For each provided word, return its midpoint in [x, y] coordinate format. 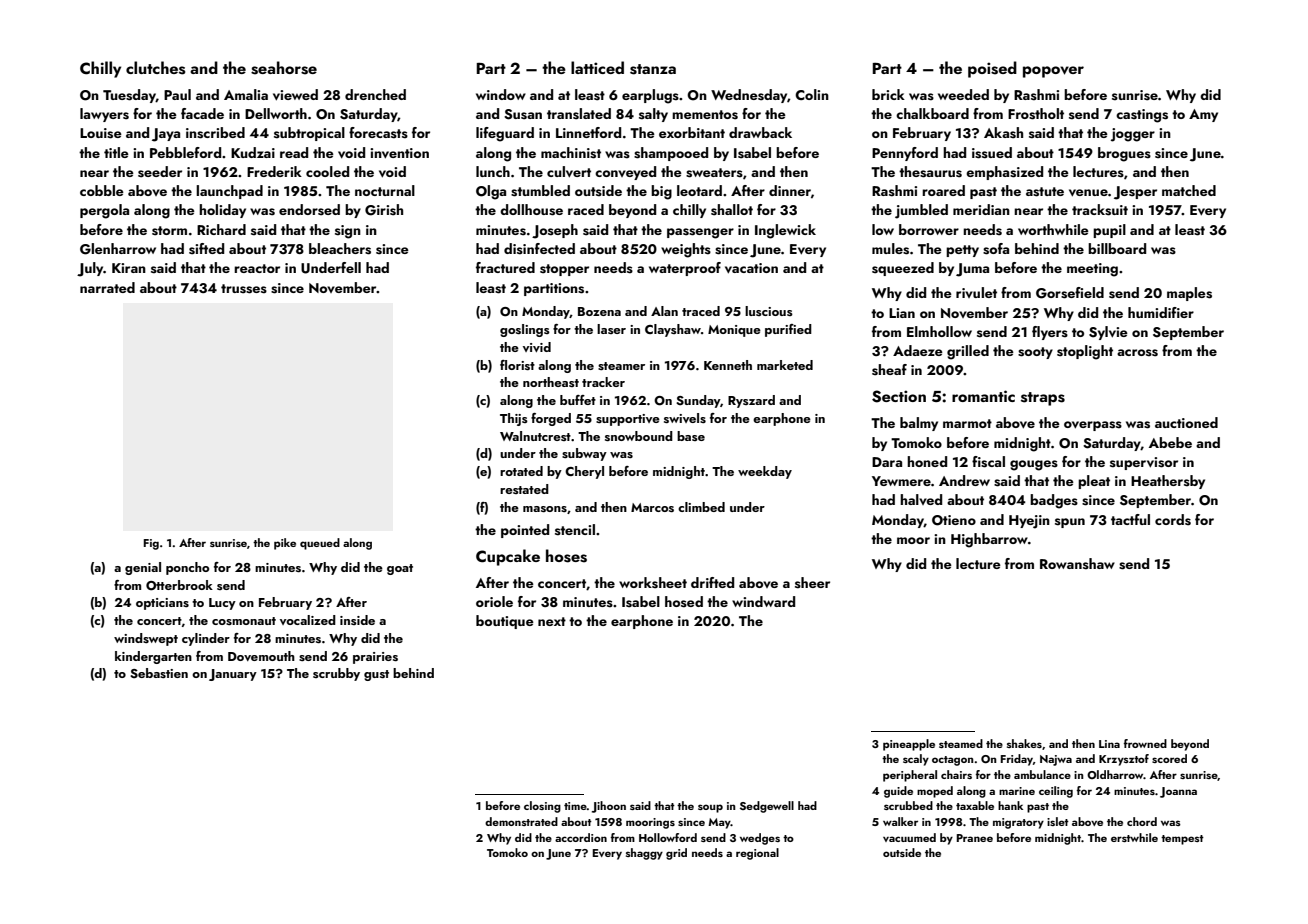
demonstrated [521, 821]
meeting [1092, 270]
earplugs [650, 96]
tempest [1182, 840]
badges [1054, 501]
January [233, 675]
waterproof [685, 269]
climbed [701, 507]
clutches [155, 68]
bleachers [340, 249]
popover [1053, 72]
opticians [162, 604]
